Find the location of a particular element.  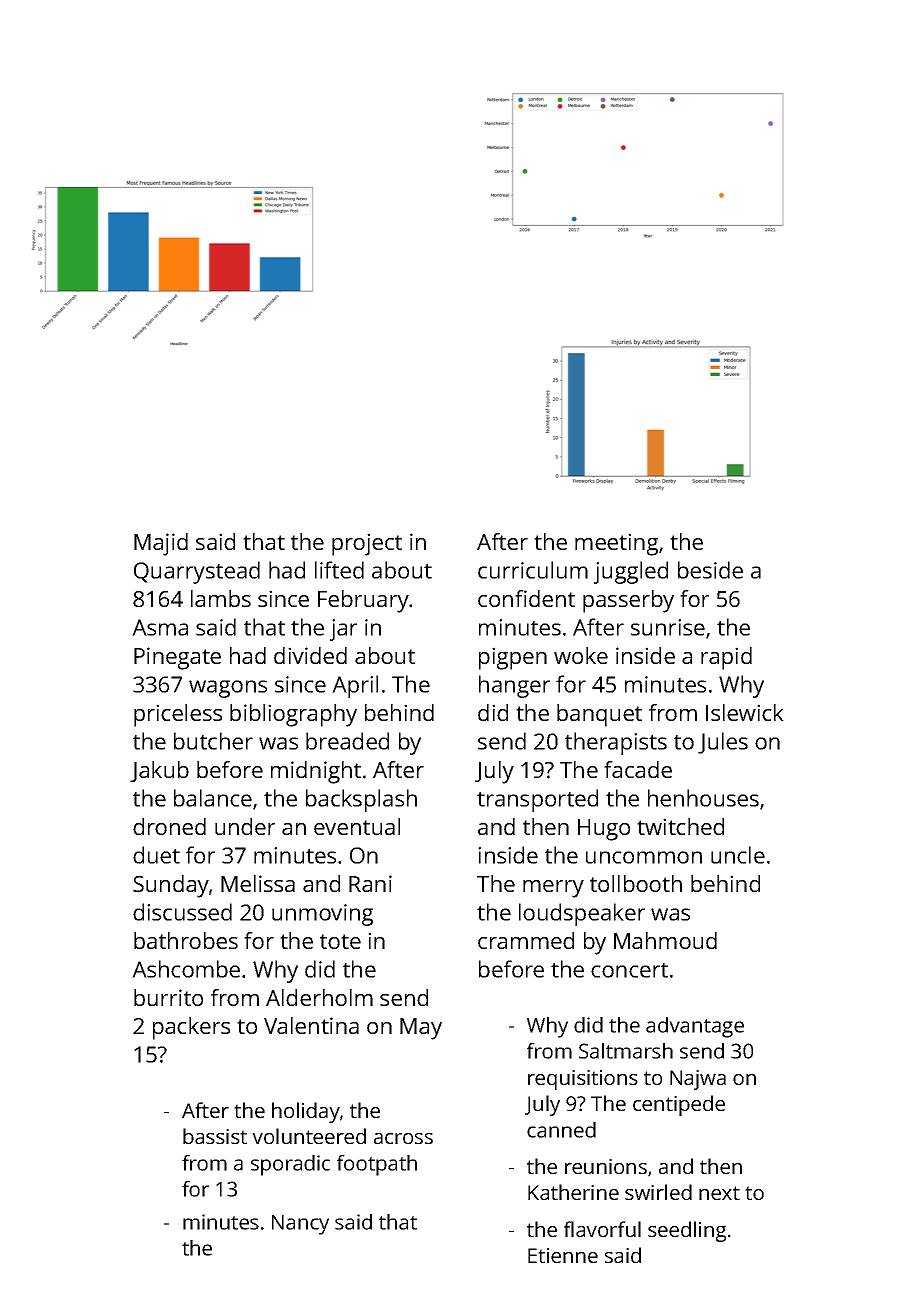

Nancy is located at coordinates (300, 1225).
